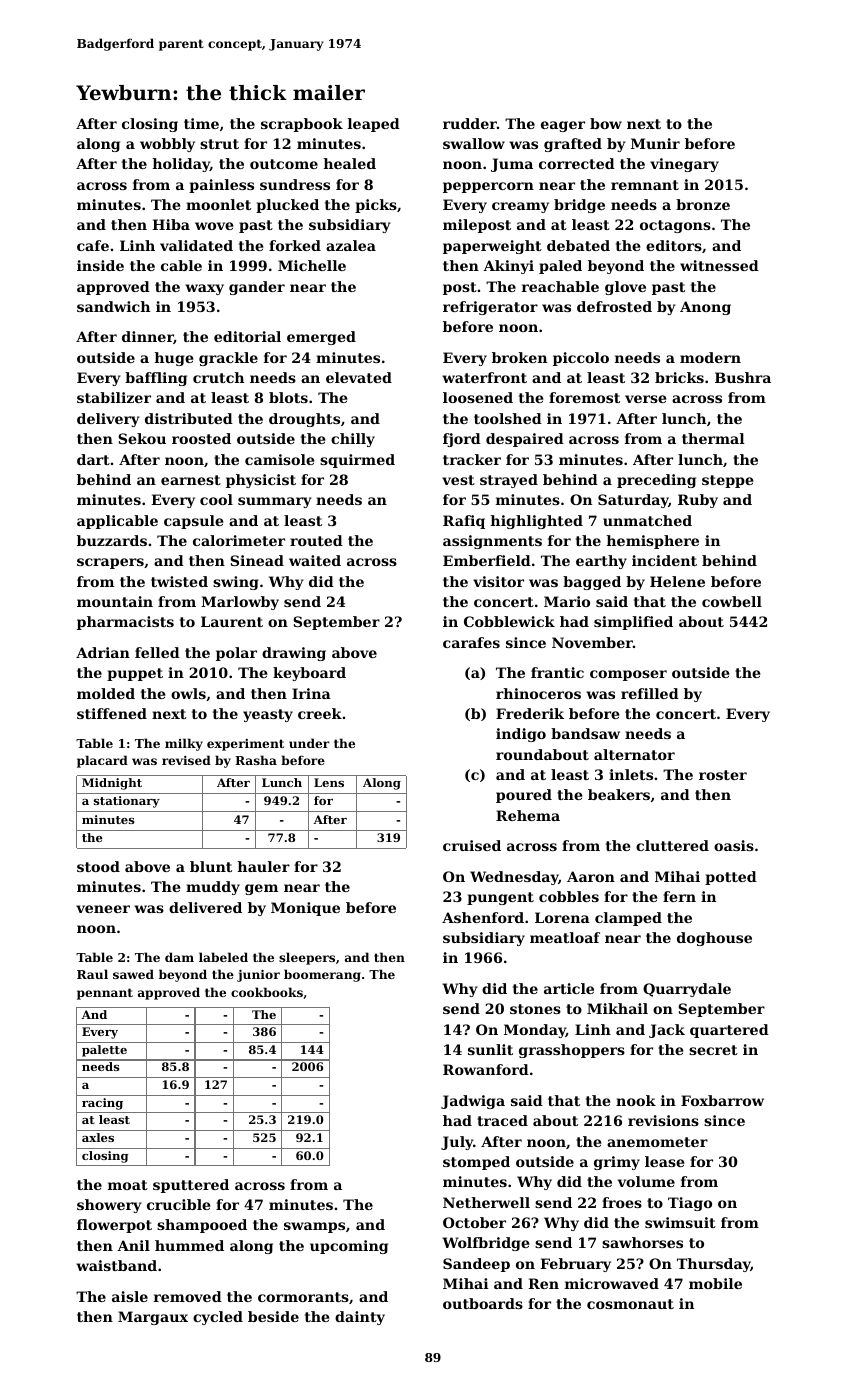 This page has width=849, height=1400. What do you see at coordinates (211, 866) in the page?
I see `blunt` at bounding box center [211, 866].
